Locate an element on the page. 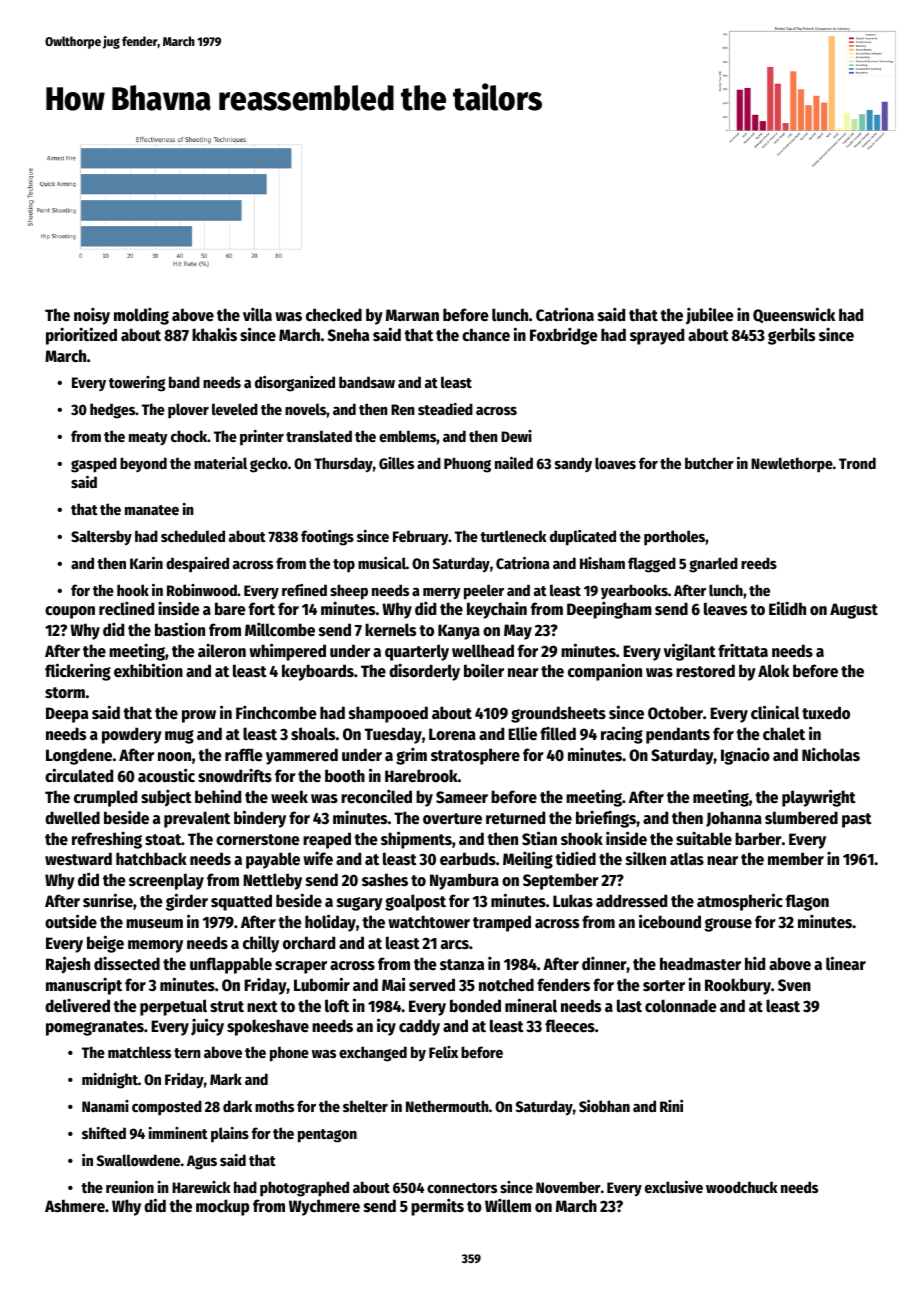  Ashmere is located at coordinates (75, 1206).
